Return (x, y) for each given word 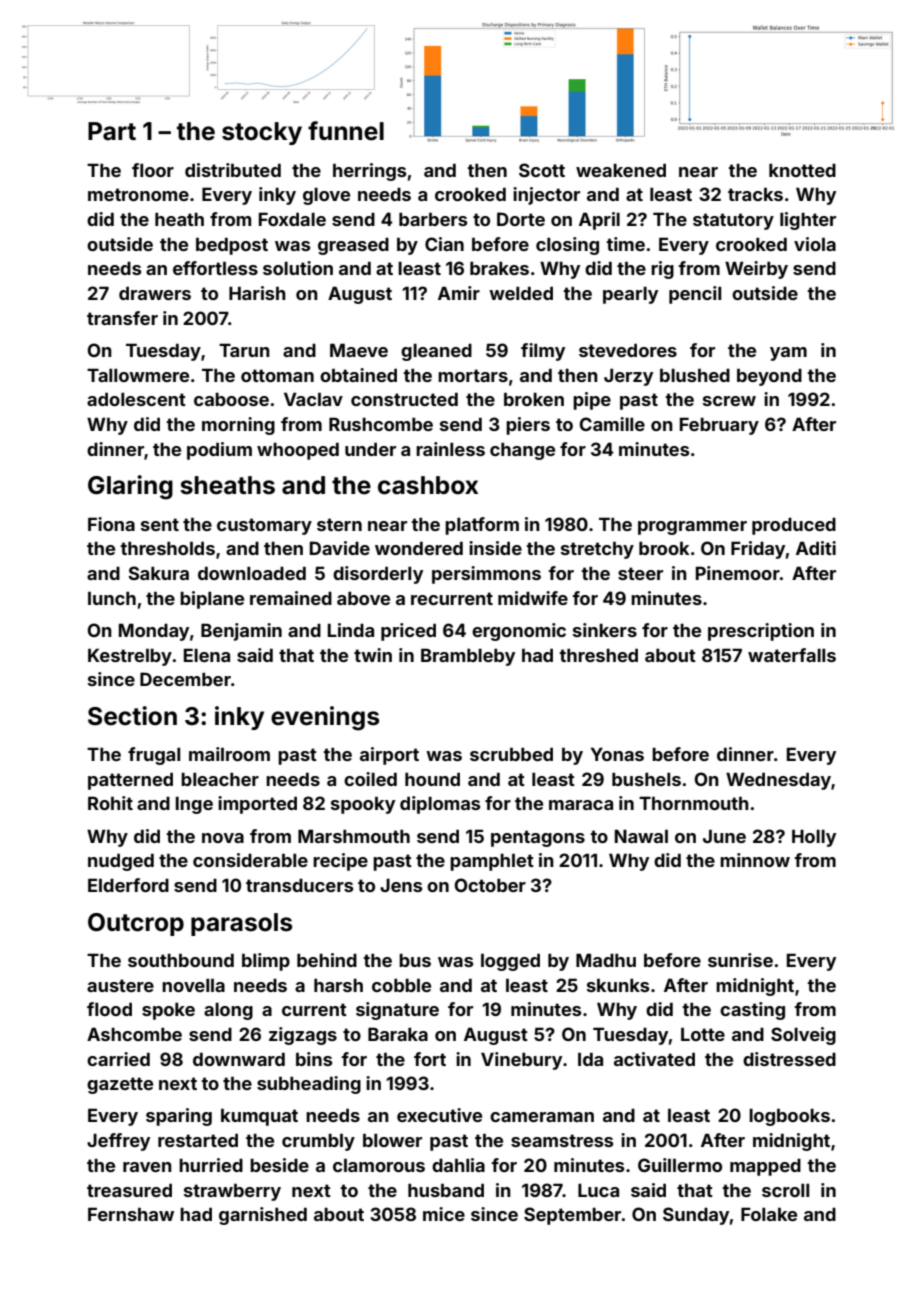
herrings (369, 172)
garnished (263, 1216)
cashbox (428, 485)
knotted (802, 170)
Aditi (816, 548)
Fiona (111, 524)
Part (112, 131)
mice (444, 1214)
